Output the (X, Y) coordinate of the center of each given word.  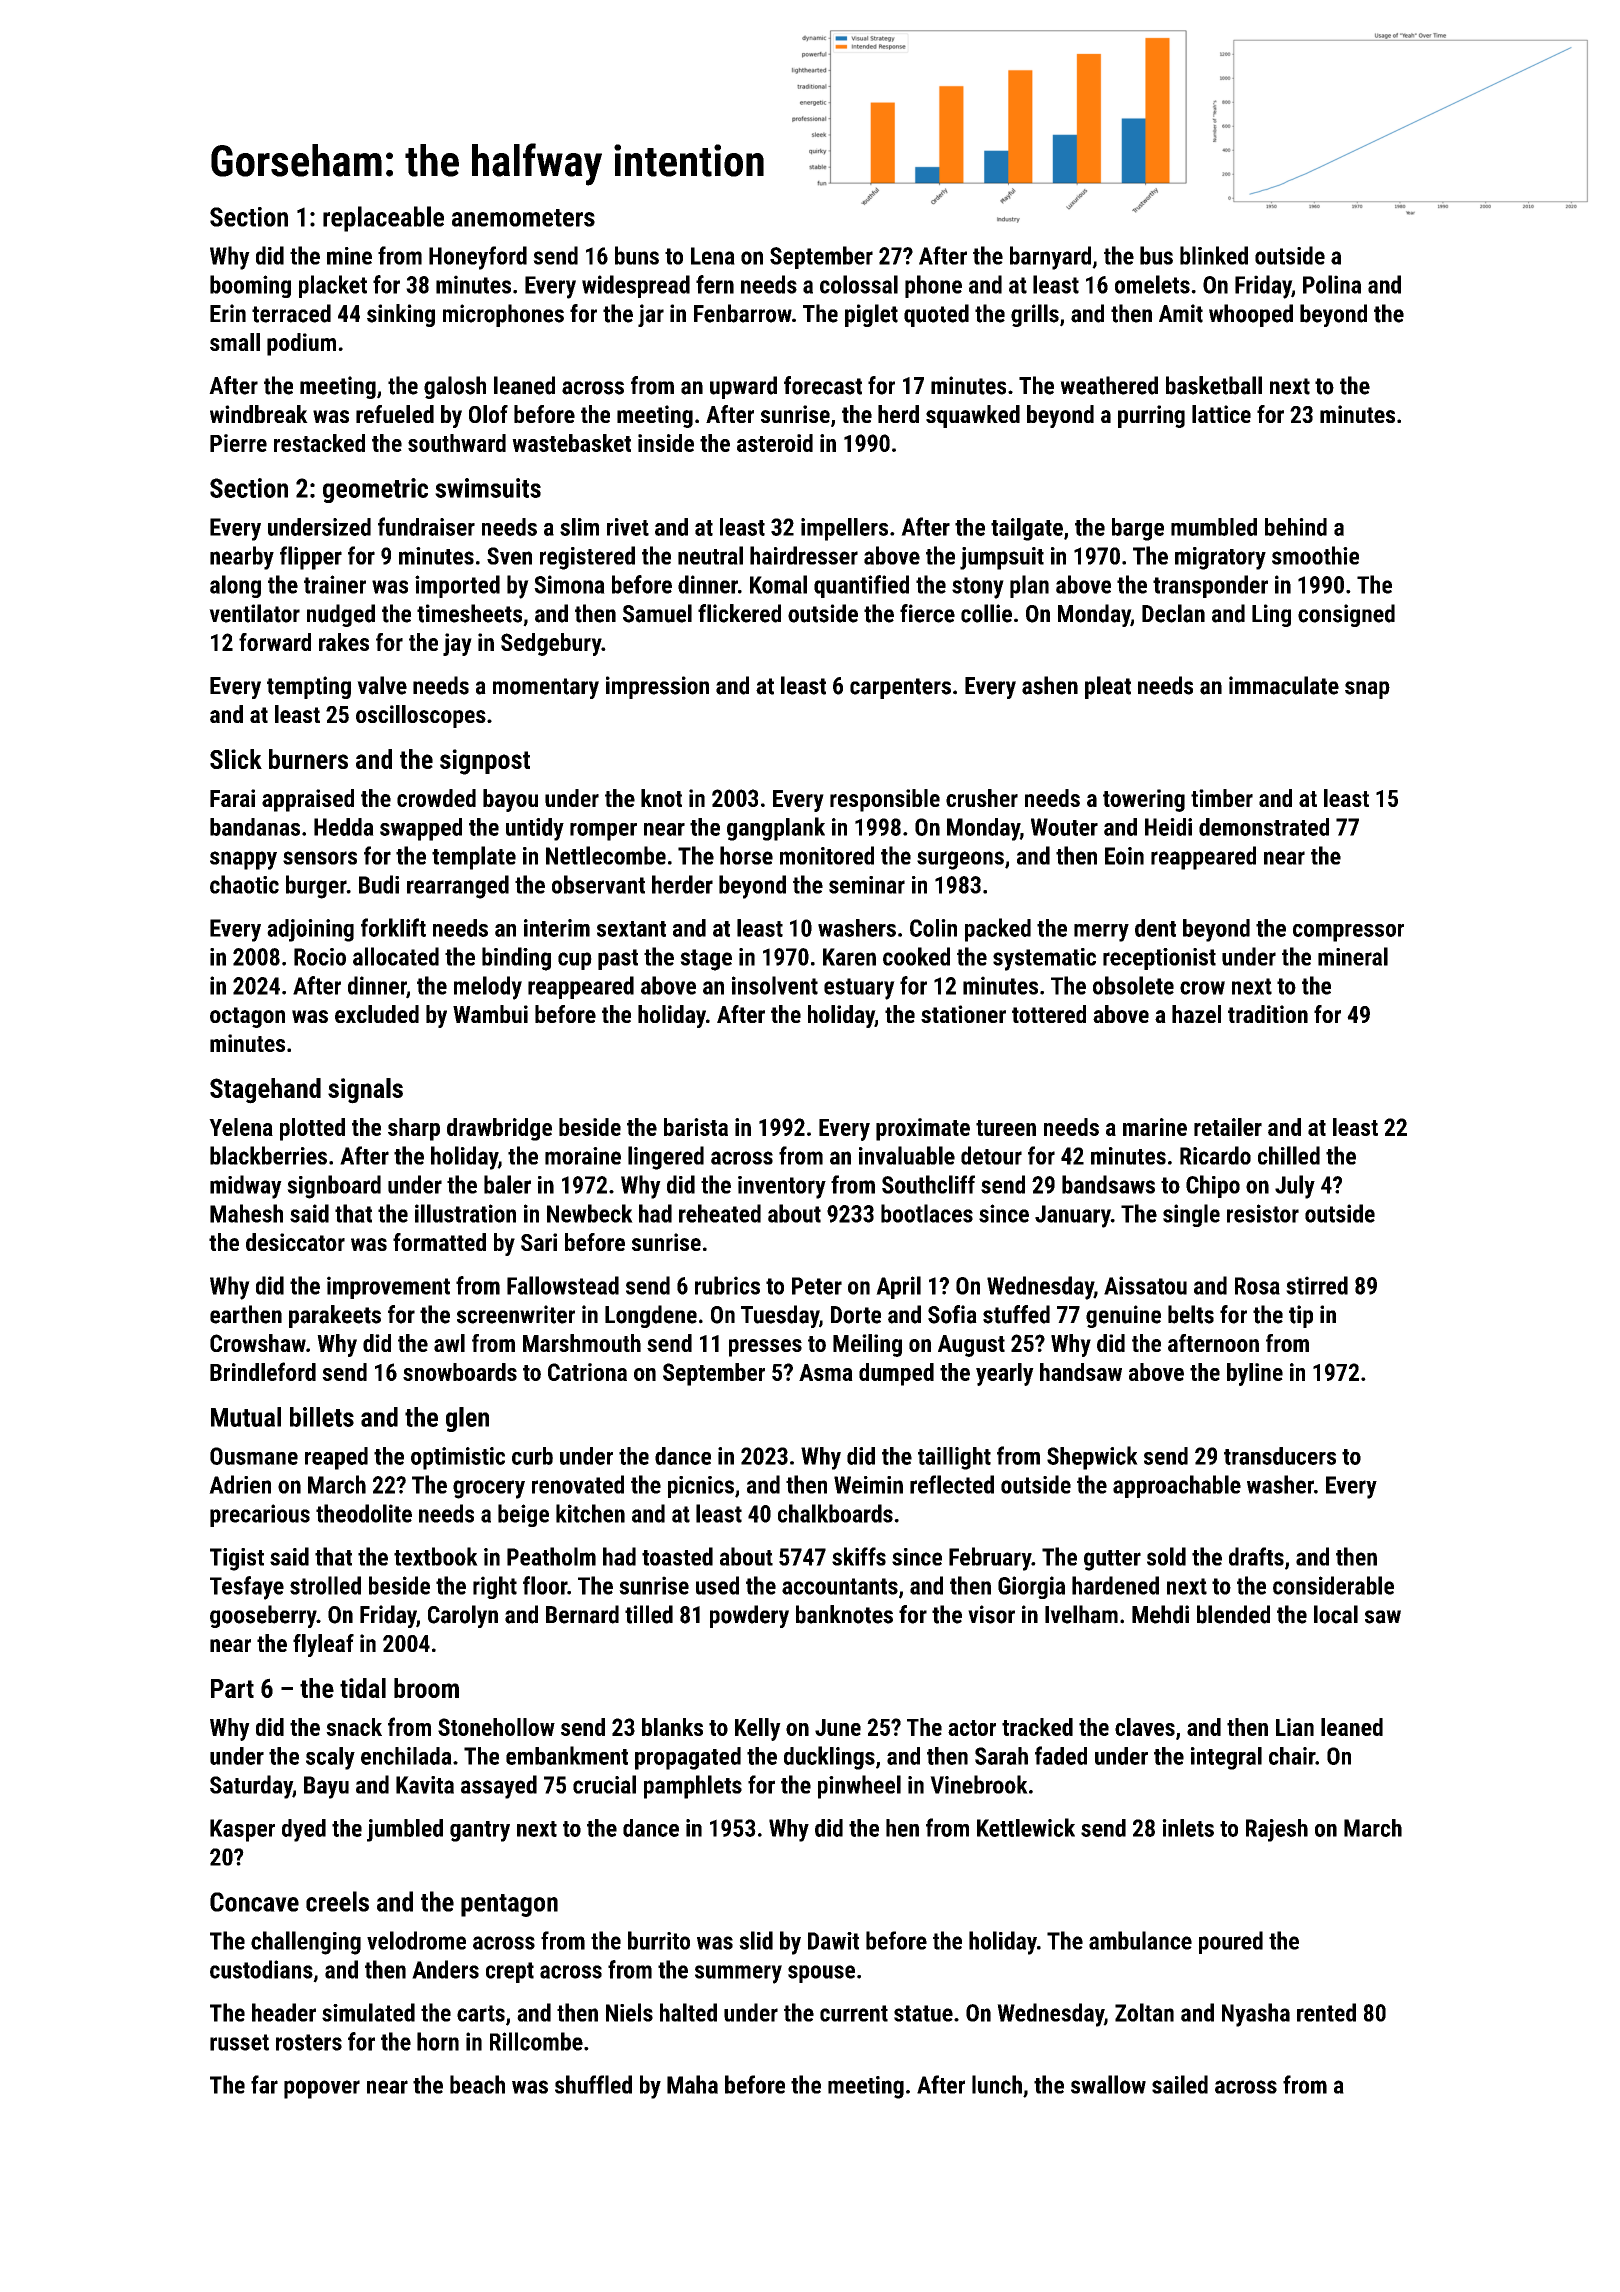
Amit (1181, 313)
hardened (1115, 1585)
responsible (885, 800)
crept (510, 1972)
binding (516, 959)
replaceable (383, 219)
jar (651, 315)
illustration (465, 1213)
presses (765, 1348)
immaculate (1284, 685)
